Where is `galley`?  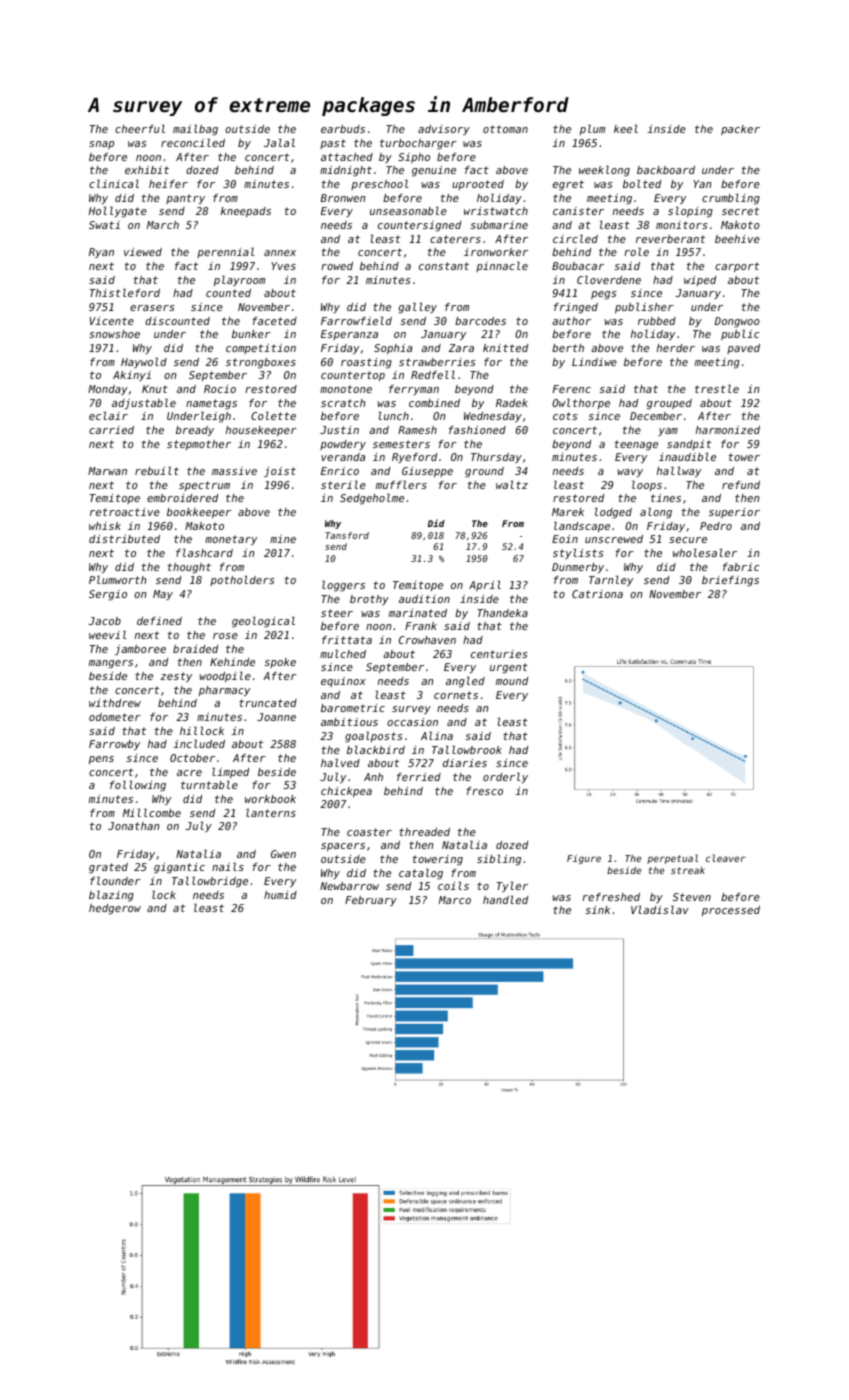 galley is located at coordinates (417, 308).
